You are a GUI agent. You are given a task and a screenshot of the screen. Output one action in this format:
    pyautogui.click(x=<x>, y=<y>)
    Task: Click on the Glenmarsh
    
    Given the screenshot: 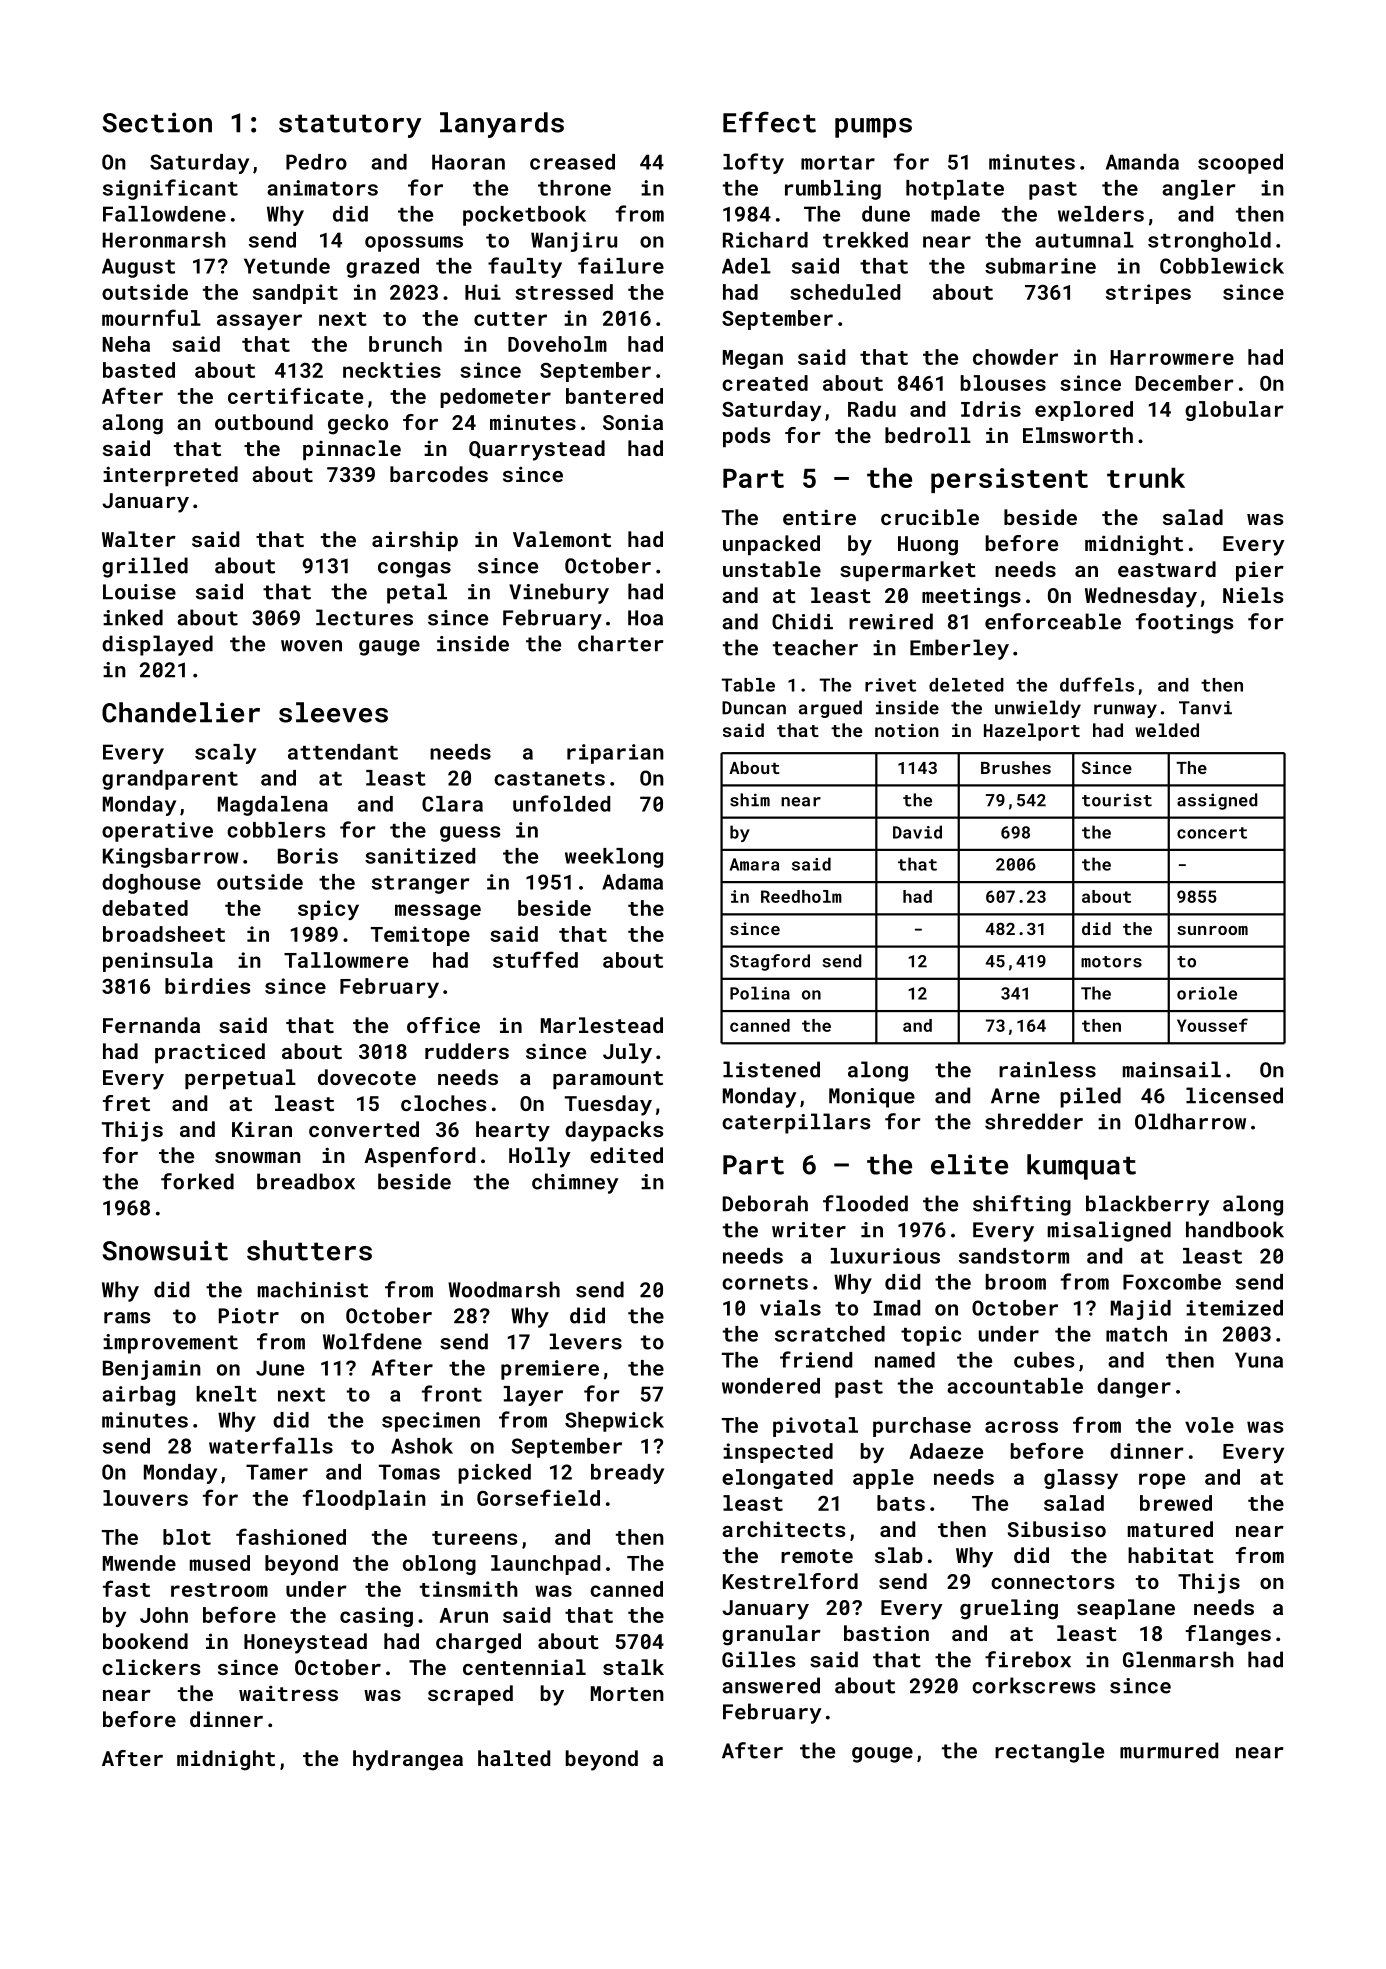 What is the action you would take?
    pyautogui.click(x=1178, y=1659)
